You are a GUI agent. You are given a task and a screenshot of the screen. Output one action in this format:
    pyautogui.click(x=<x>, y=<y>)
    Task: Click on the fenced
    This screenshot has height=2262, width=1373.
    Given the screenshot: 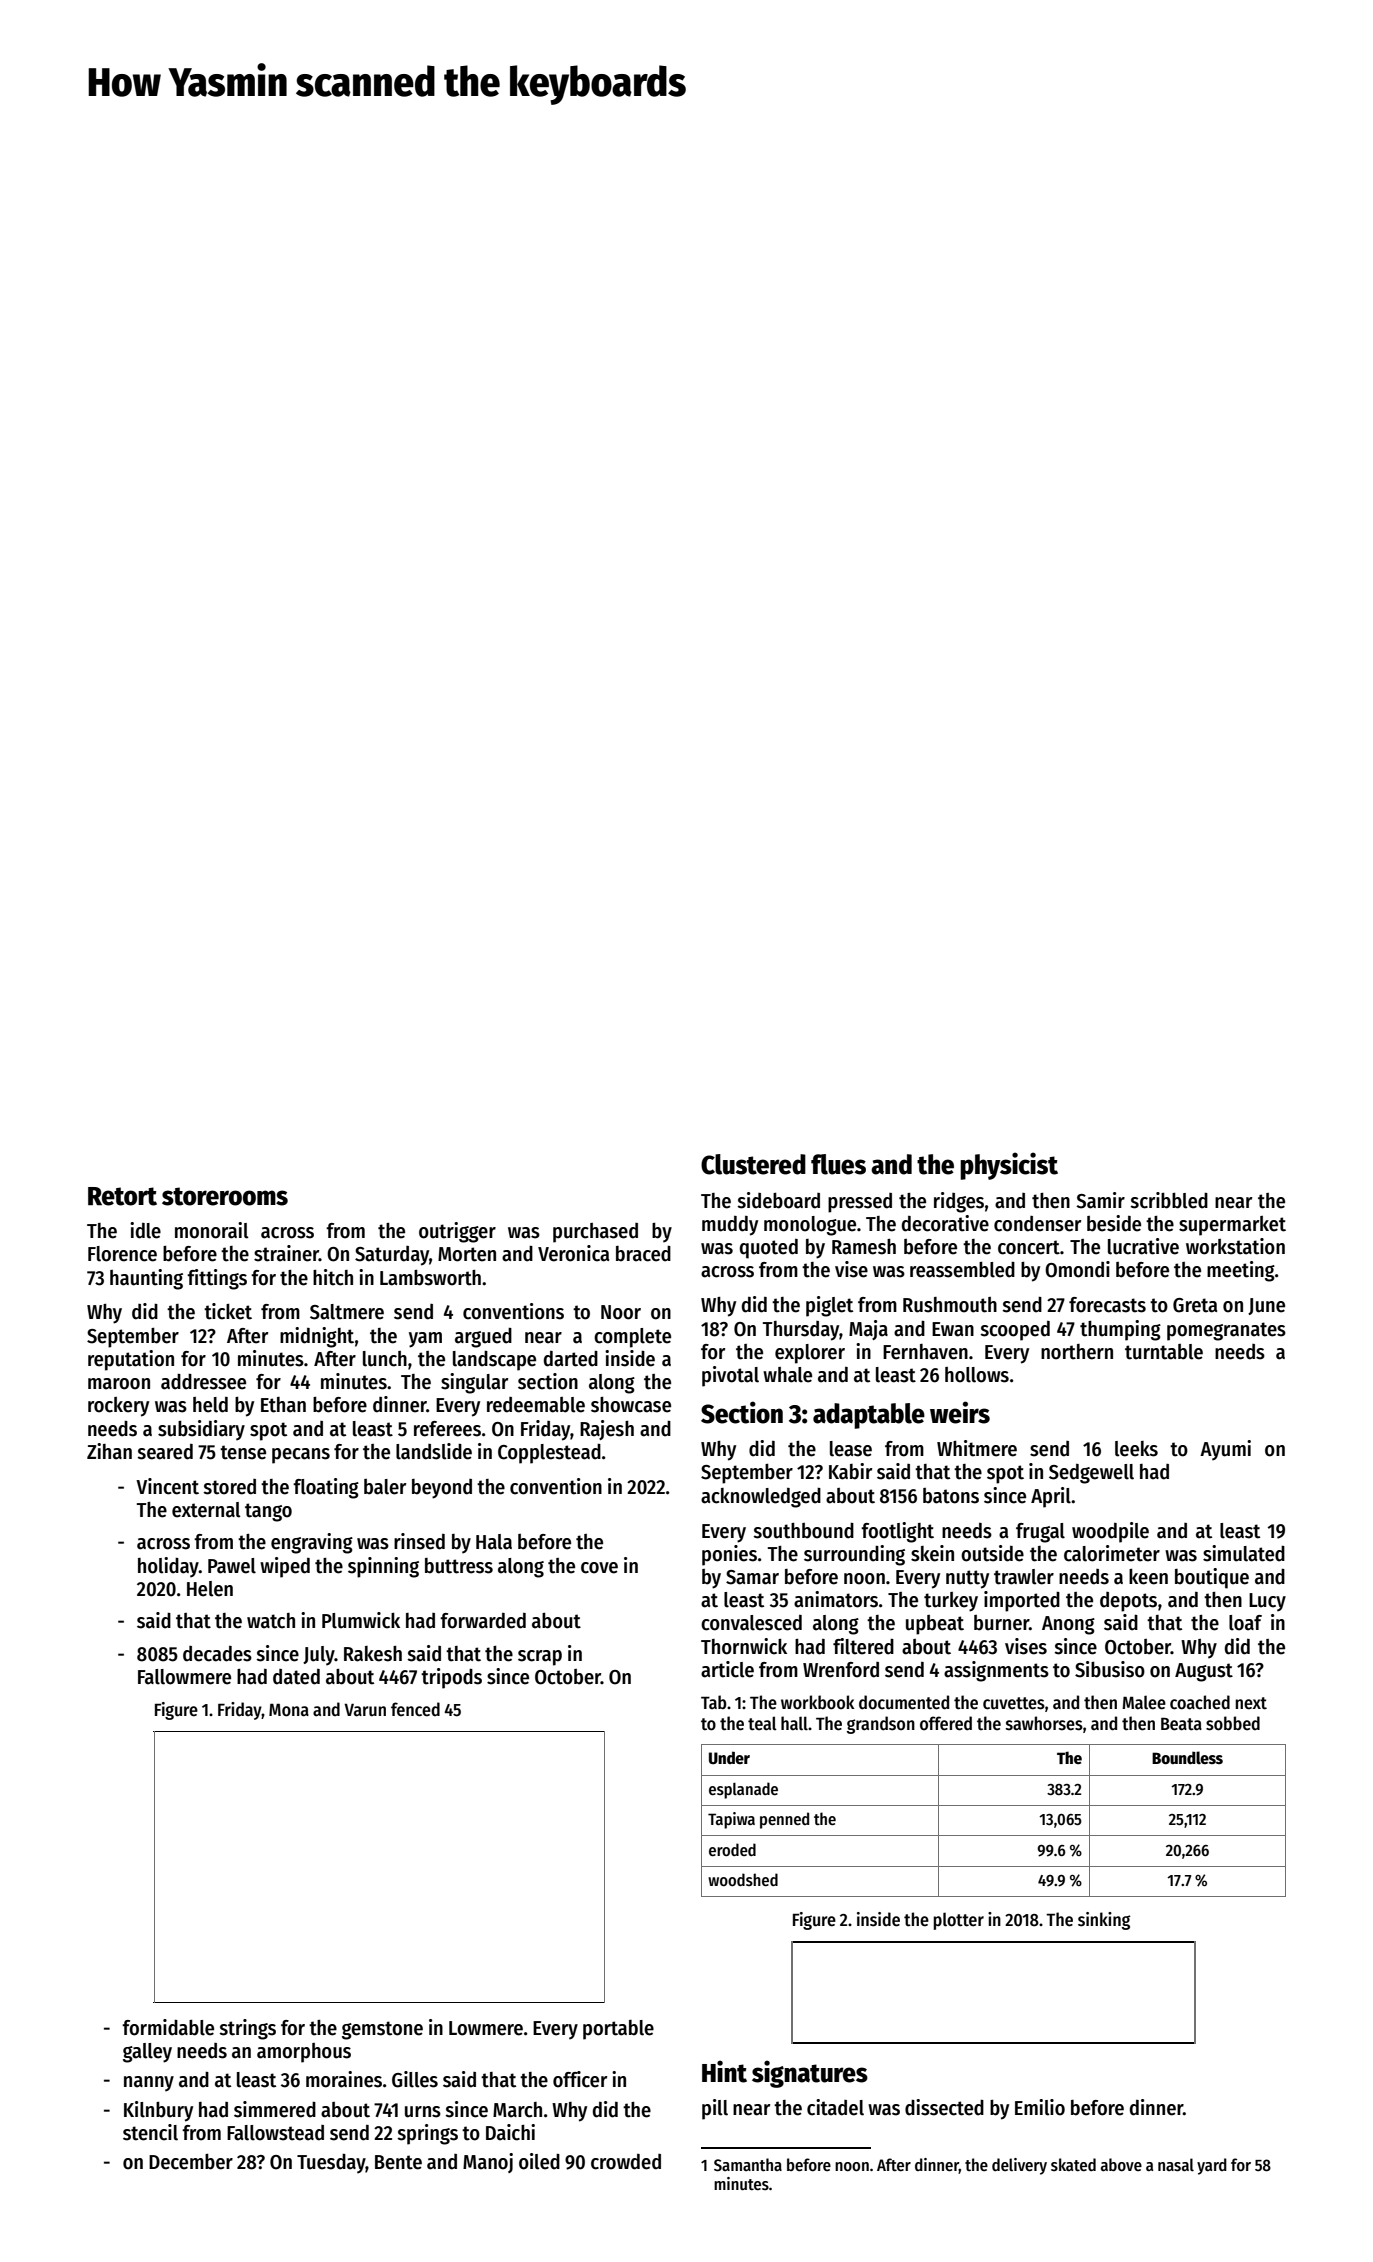 What is the action you would take?
    pyautogui.click(x=415, y=1709)
